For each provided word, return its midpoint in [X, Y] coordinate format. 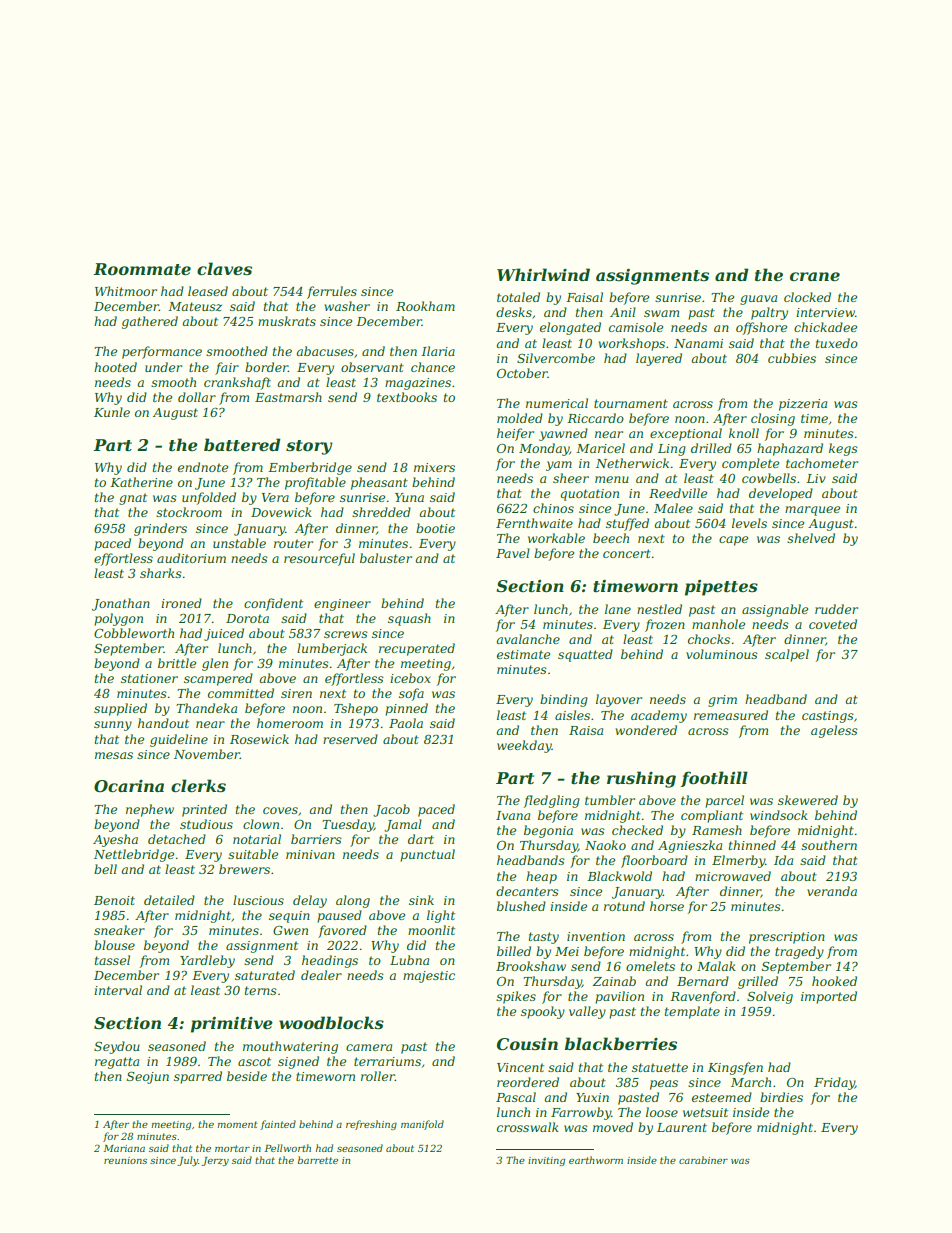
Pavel [513, 553]
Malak [716, 966]
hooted [115, 367]
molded [520, 418]
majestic [429, 977]
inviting [546, 1161]
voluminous [722, 654]
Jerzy [215, 1161]
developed [781, 494]
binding [564, 700]
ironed [181, 603]
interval [118, 990]
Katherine [141, 482]
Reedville [678, 493]
